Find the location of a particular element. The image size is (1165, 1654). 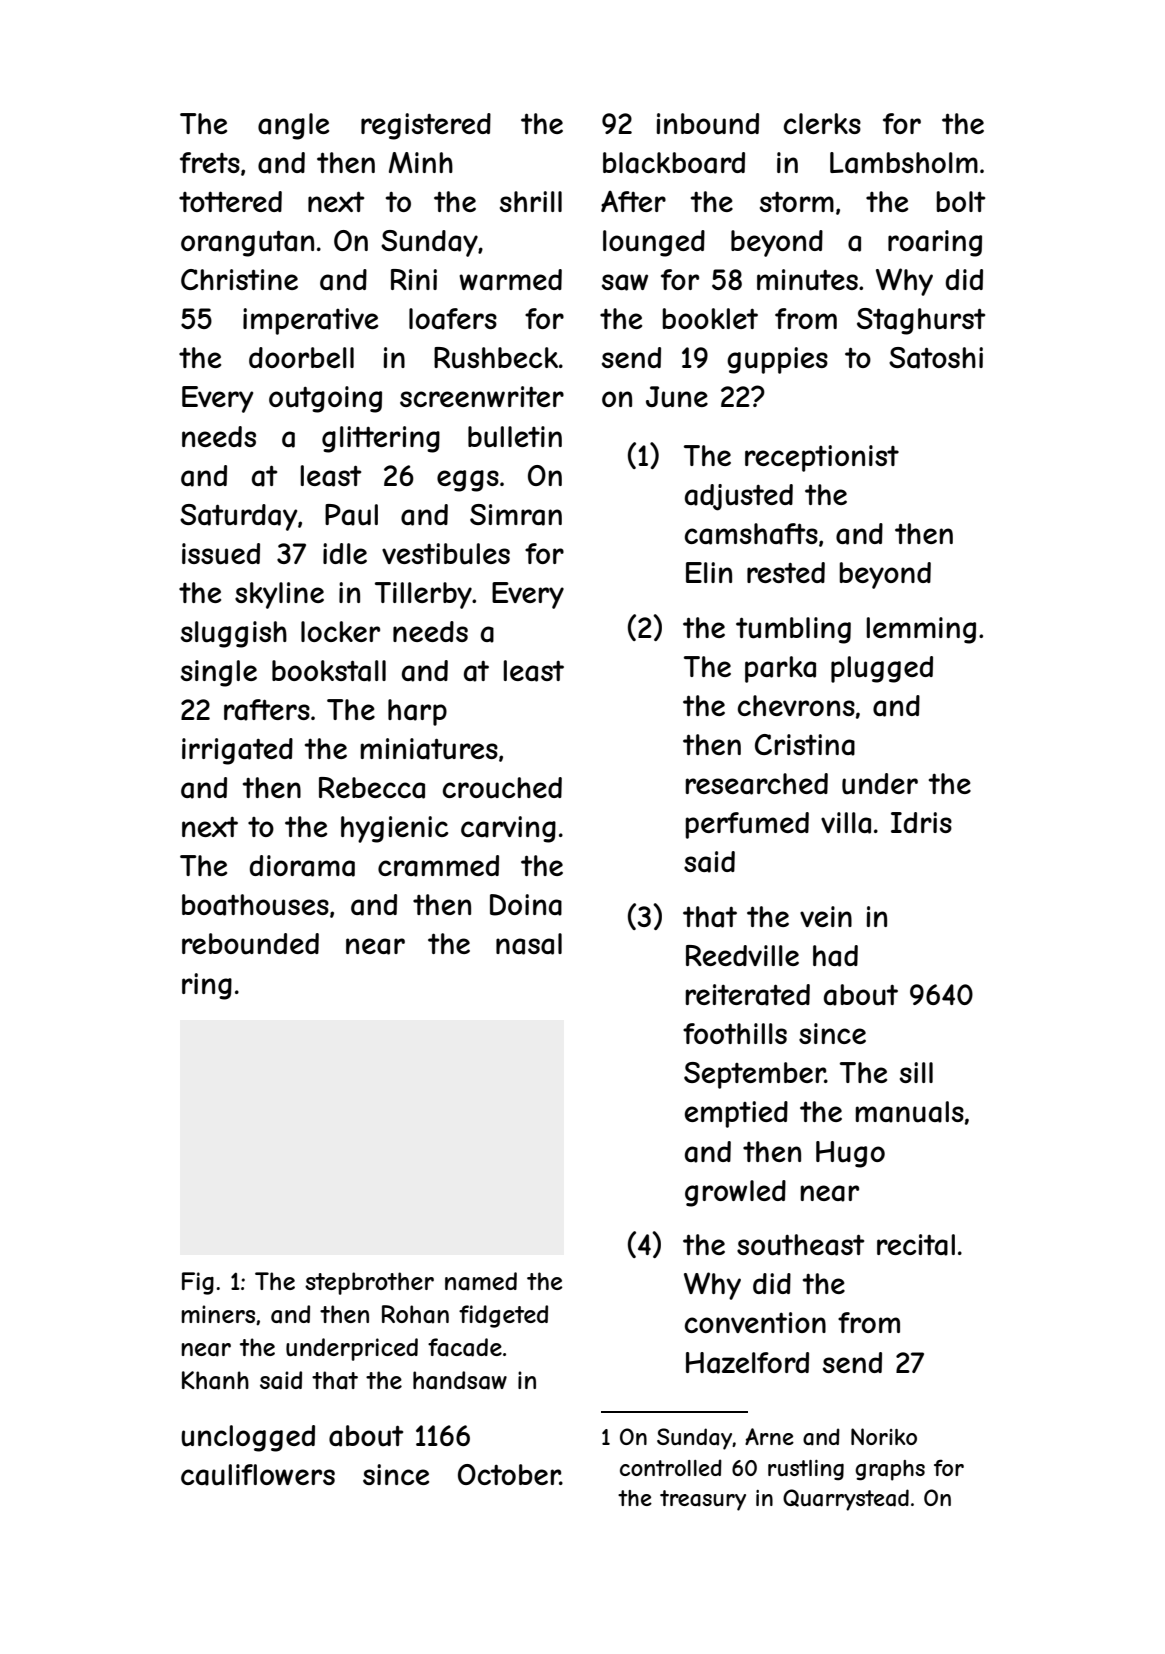

Fig is located at coordinates (198, 1283).
